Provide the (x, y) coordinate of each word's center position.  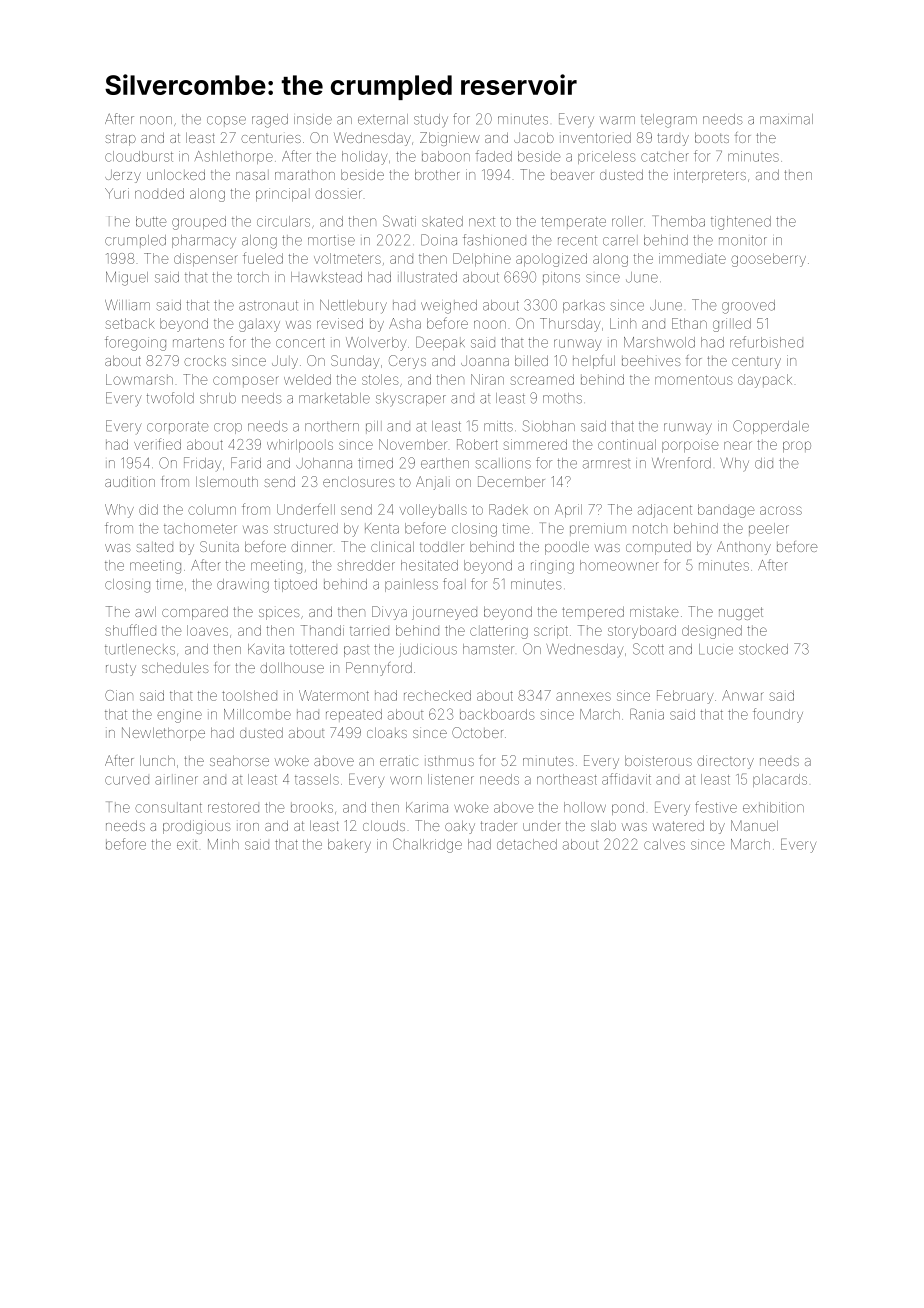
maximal (786, 119)
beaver (572, 175)
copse (226, 121)
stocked (763, 649)
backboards (497, 714)
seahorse (239, 761)
